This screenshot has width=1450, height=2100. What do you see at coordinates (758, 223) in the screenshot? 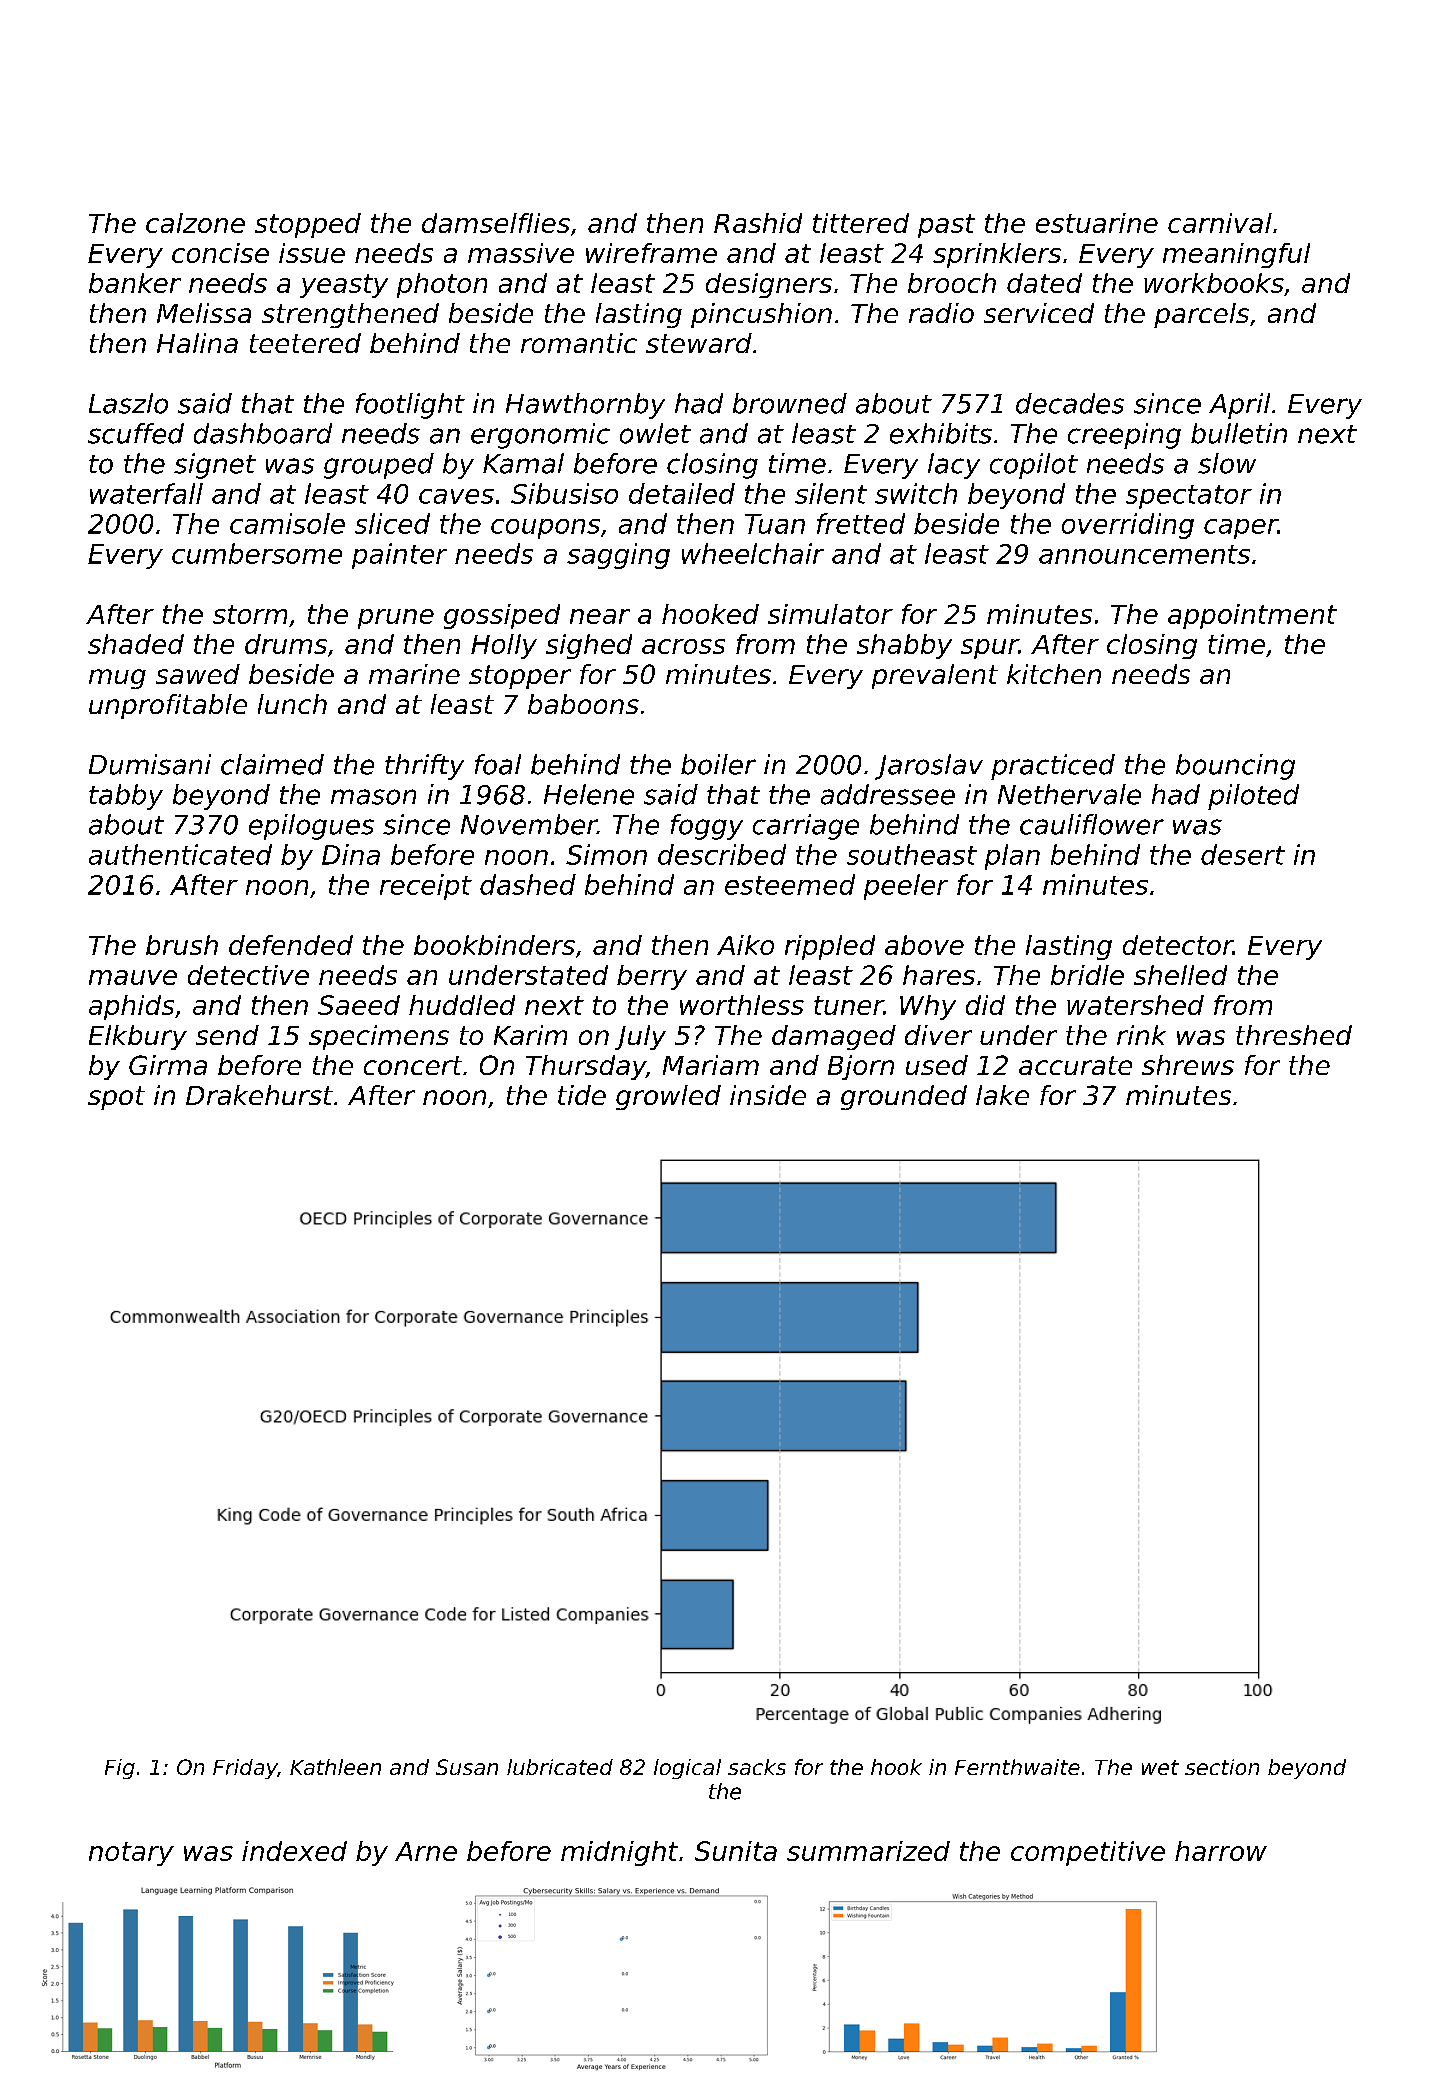
I see `Rashid` at bounding box center [758, 223].
